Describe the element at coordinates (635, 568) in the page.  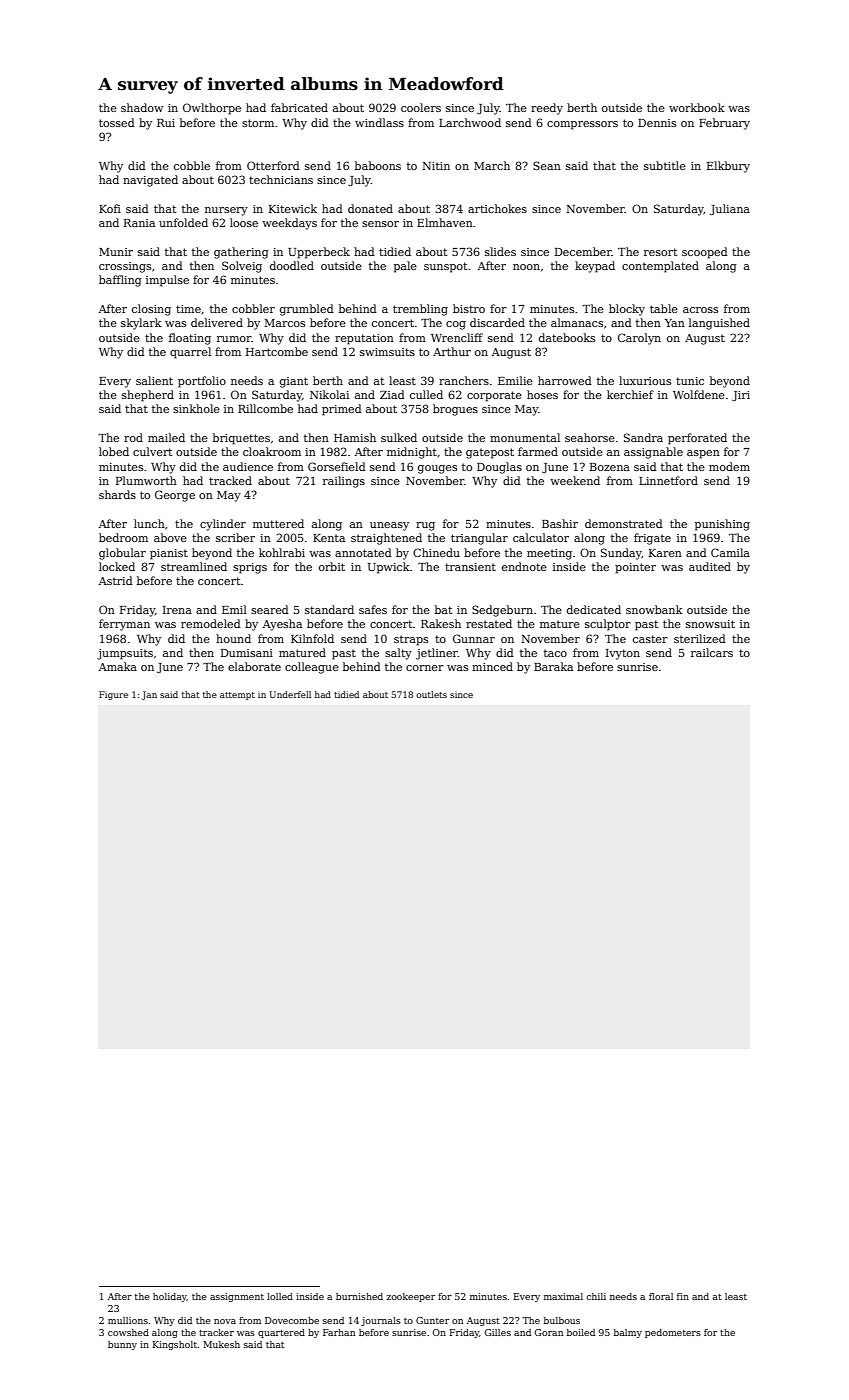
I see `pointer` at that location.
